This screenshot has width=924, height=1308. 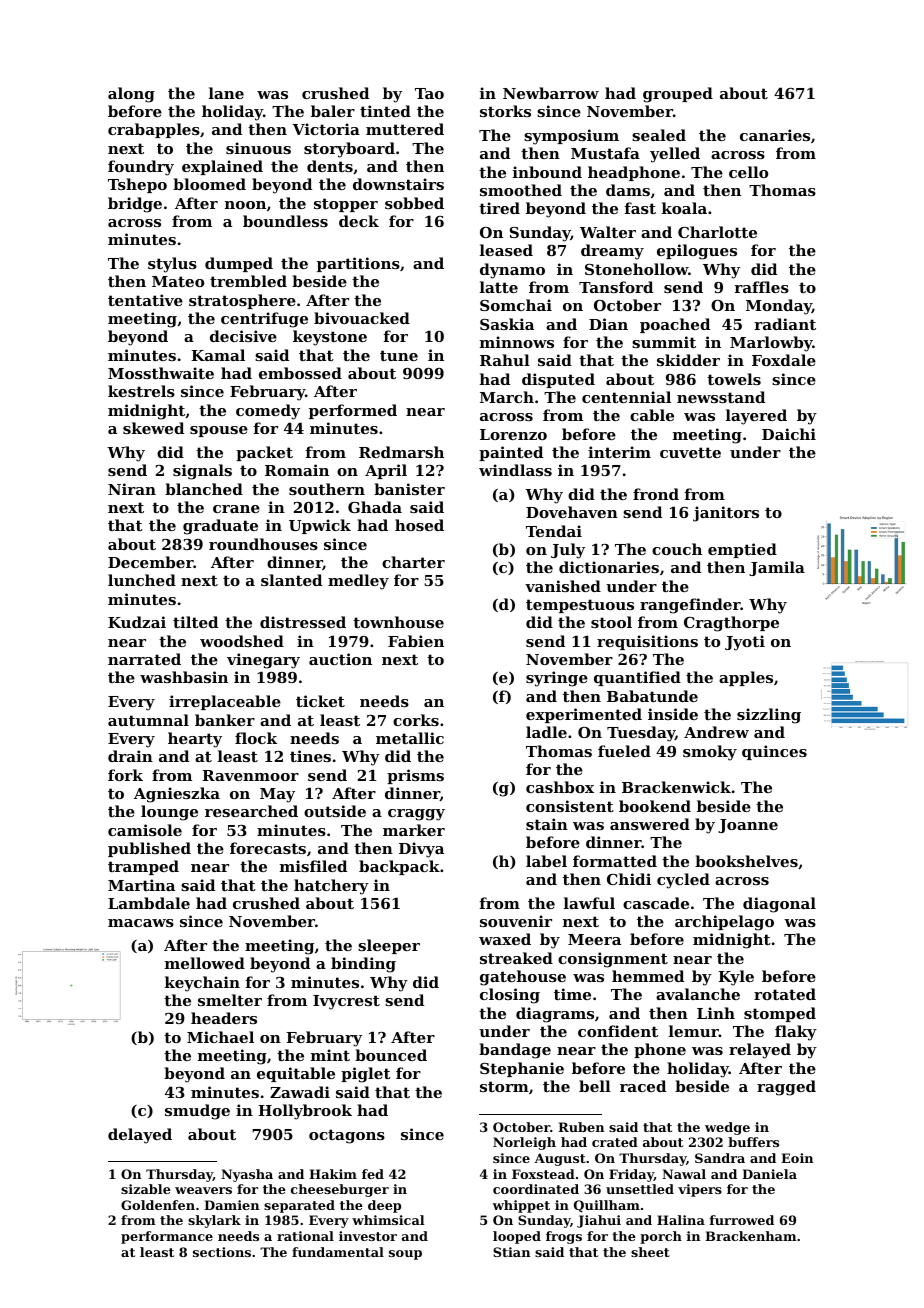 I want to click on along, so click(x=131, y=95).
